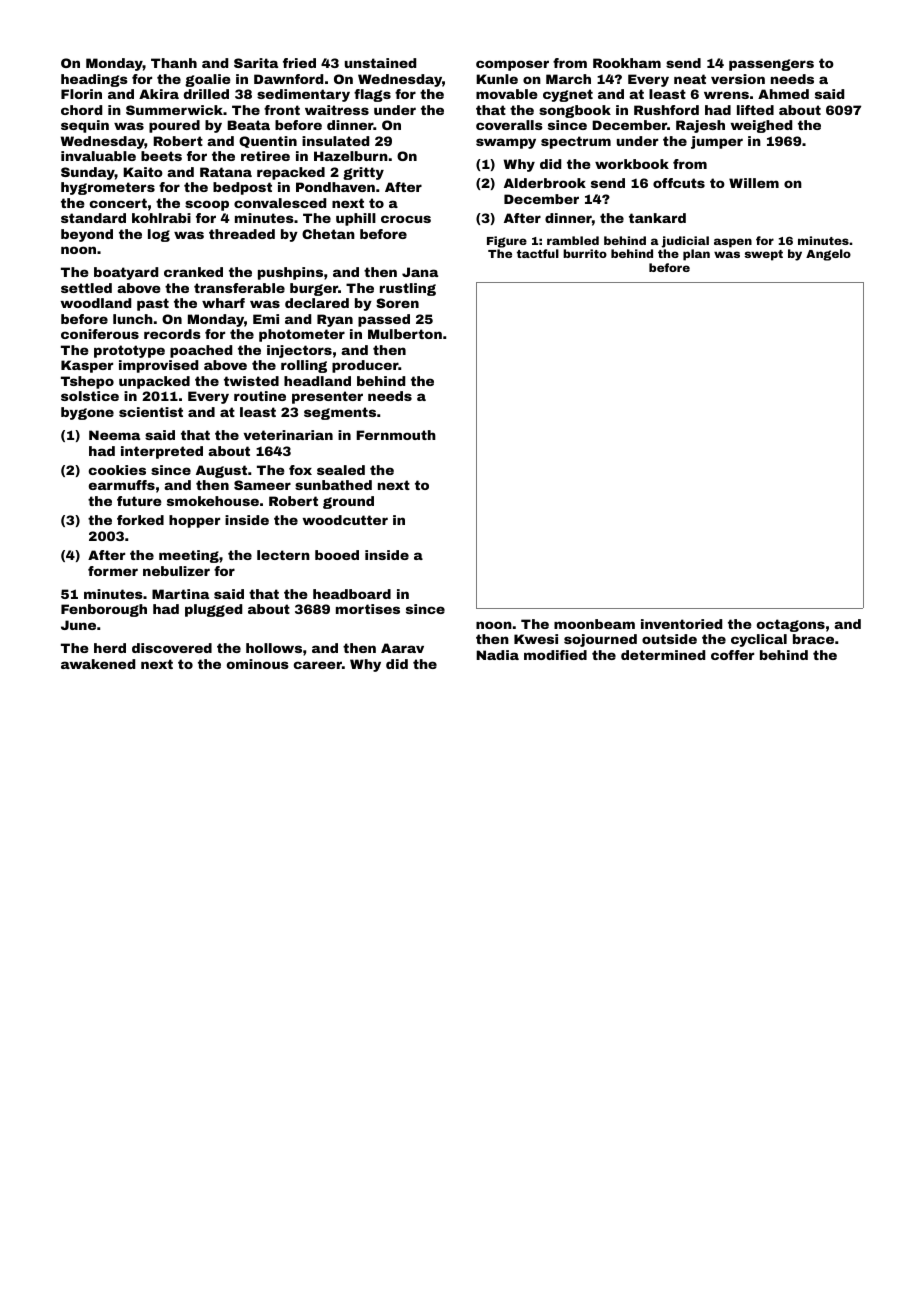 This image has height=1308, width=924. What do you see at coordinates (189, 556) in the image?
I see `meeting` at bounding box center [189, 556].
